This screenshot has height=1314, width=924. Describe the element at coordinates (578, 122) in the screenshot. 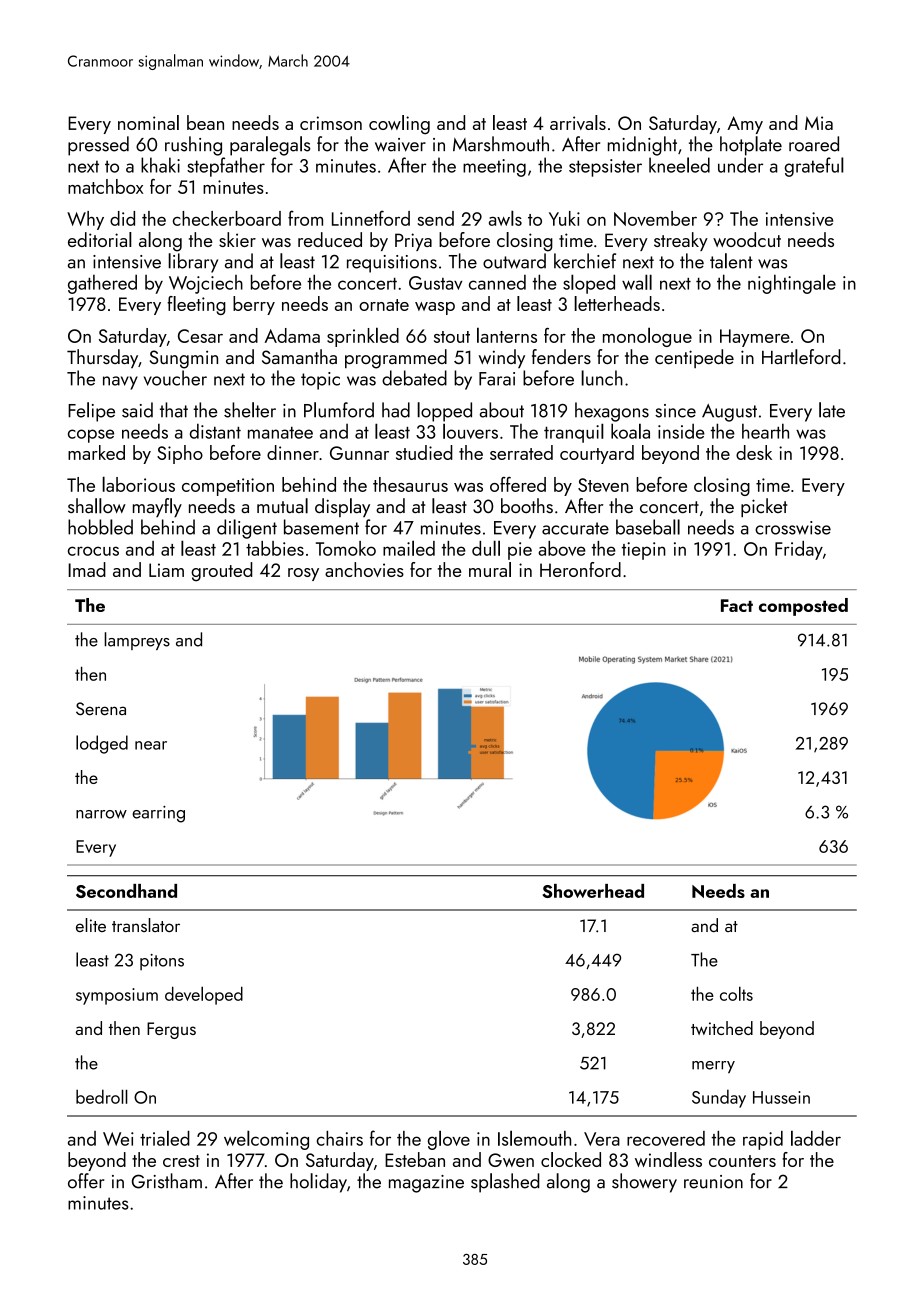

I see `arrivals` at that location.
